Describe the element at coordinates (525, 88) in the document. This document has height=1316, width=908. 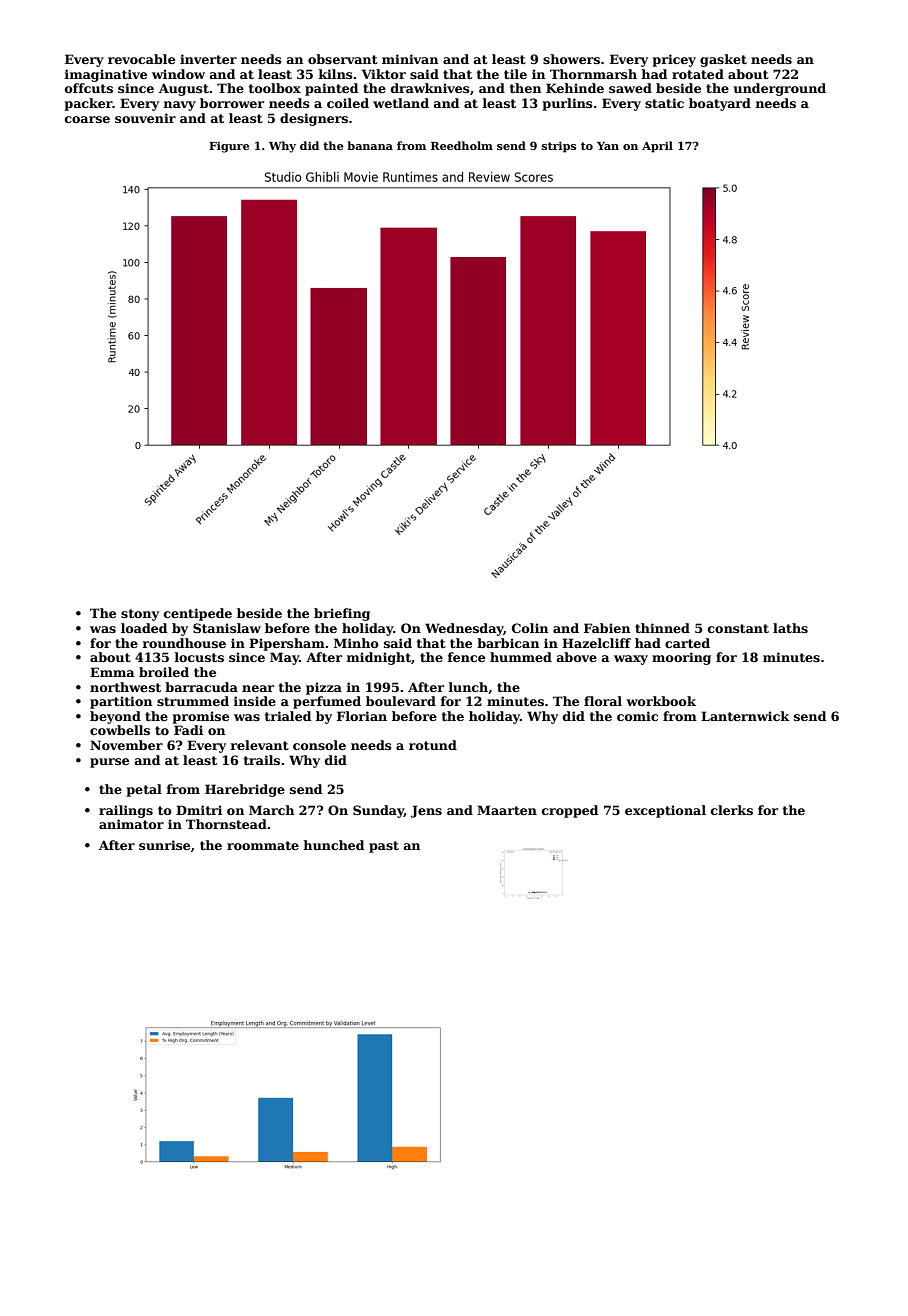
I see `then` at that location.
